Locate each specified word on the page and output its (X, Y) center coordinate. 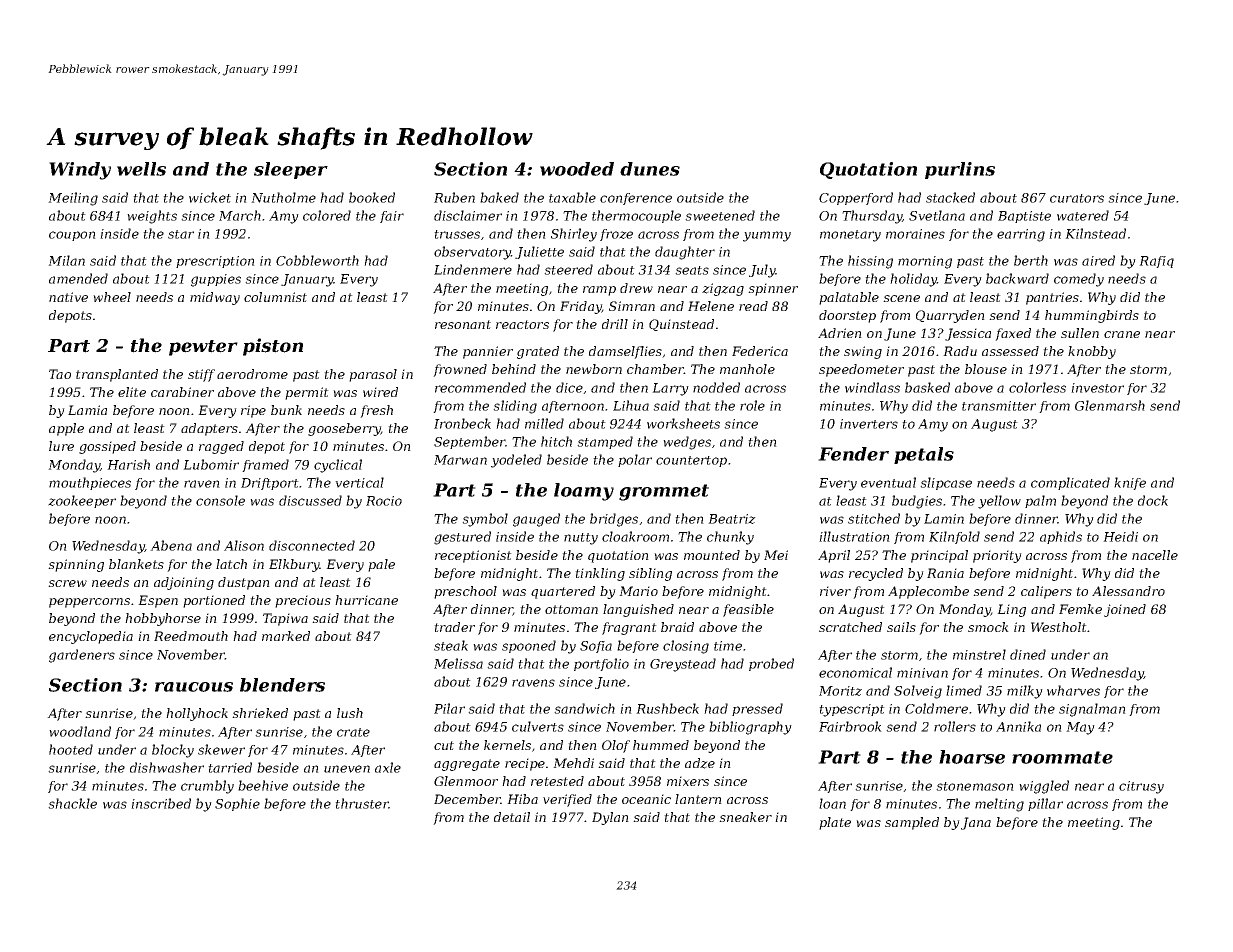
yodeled (516, 461)
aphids (1061, 537)
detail (512, 817)
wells (141, 169)
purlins (960, 170)
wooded (577, 169)
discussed (310, 500)
